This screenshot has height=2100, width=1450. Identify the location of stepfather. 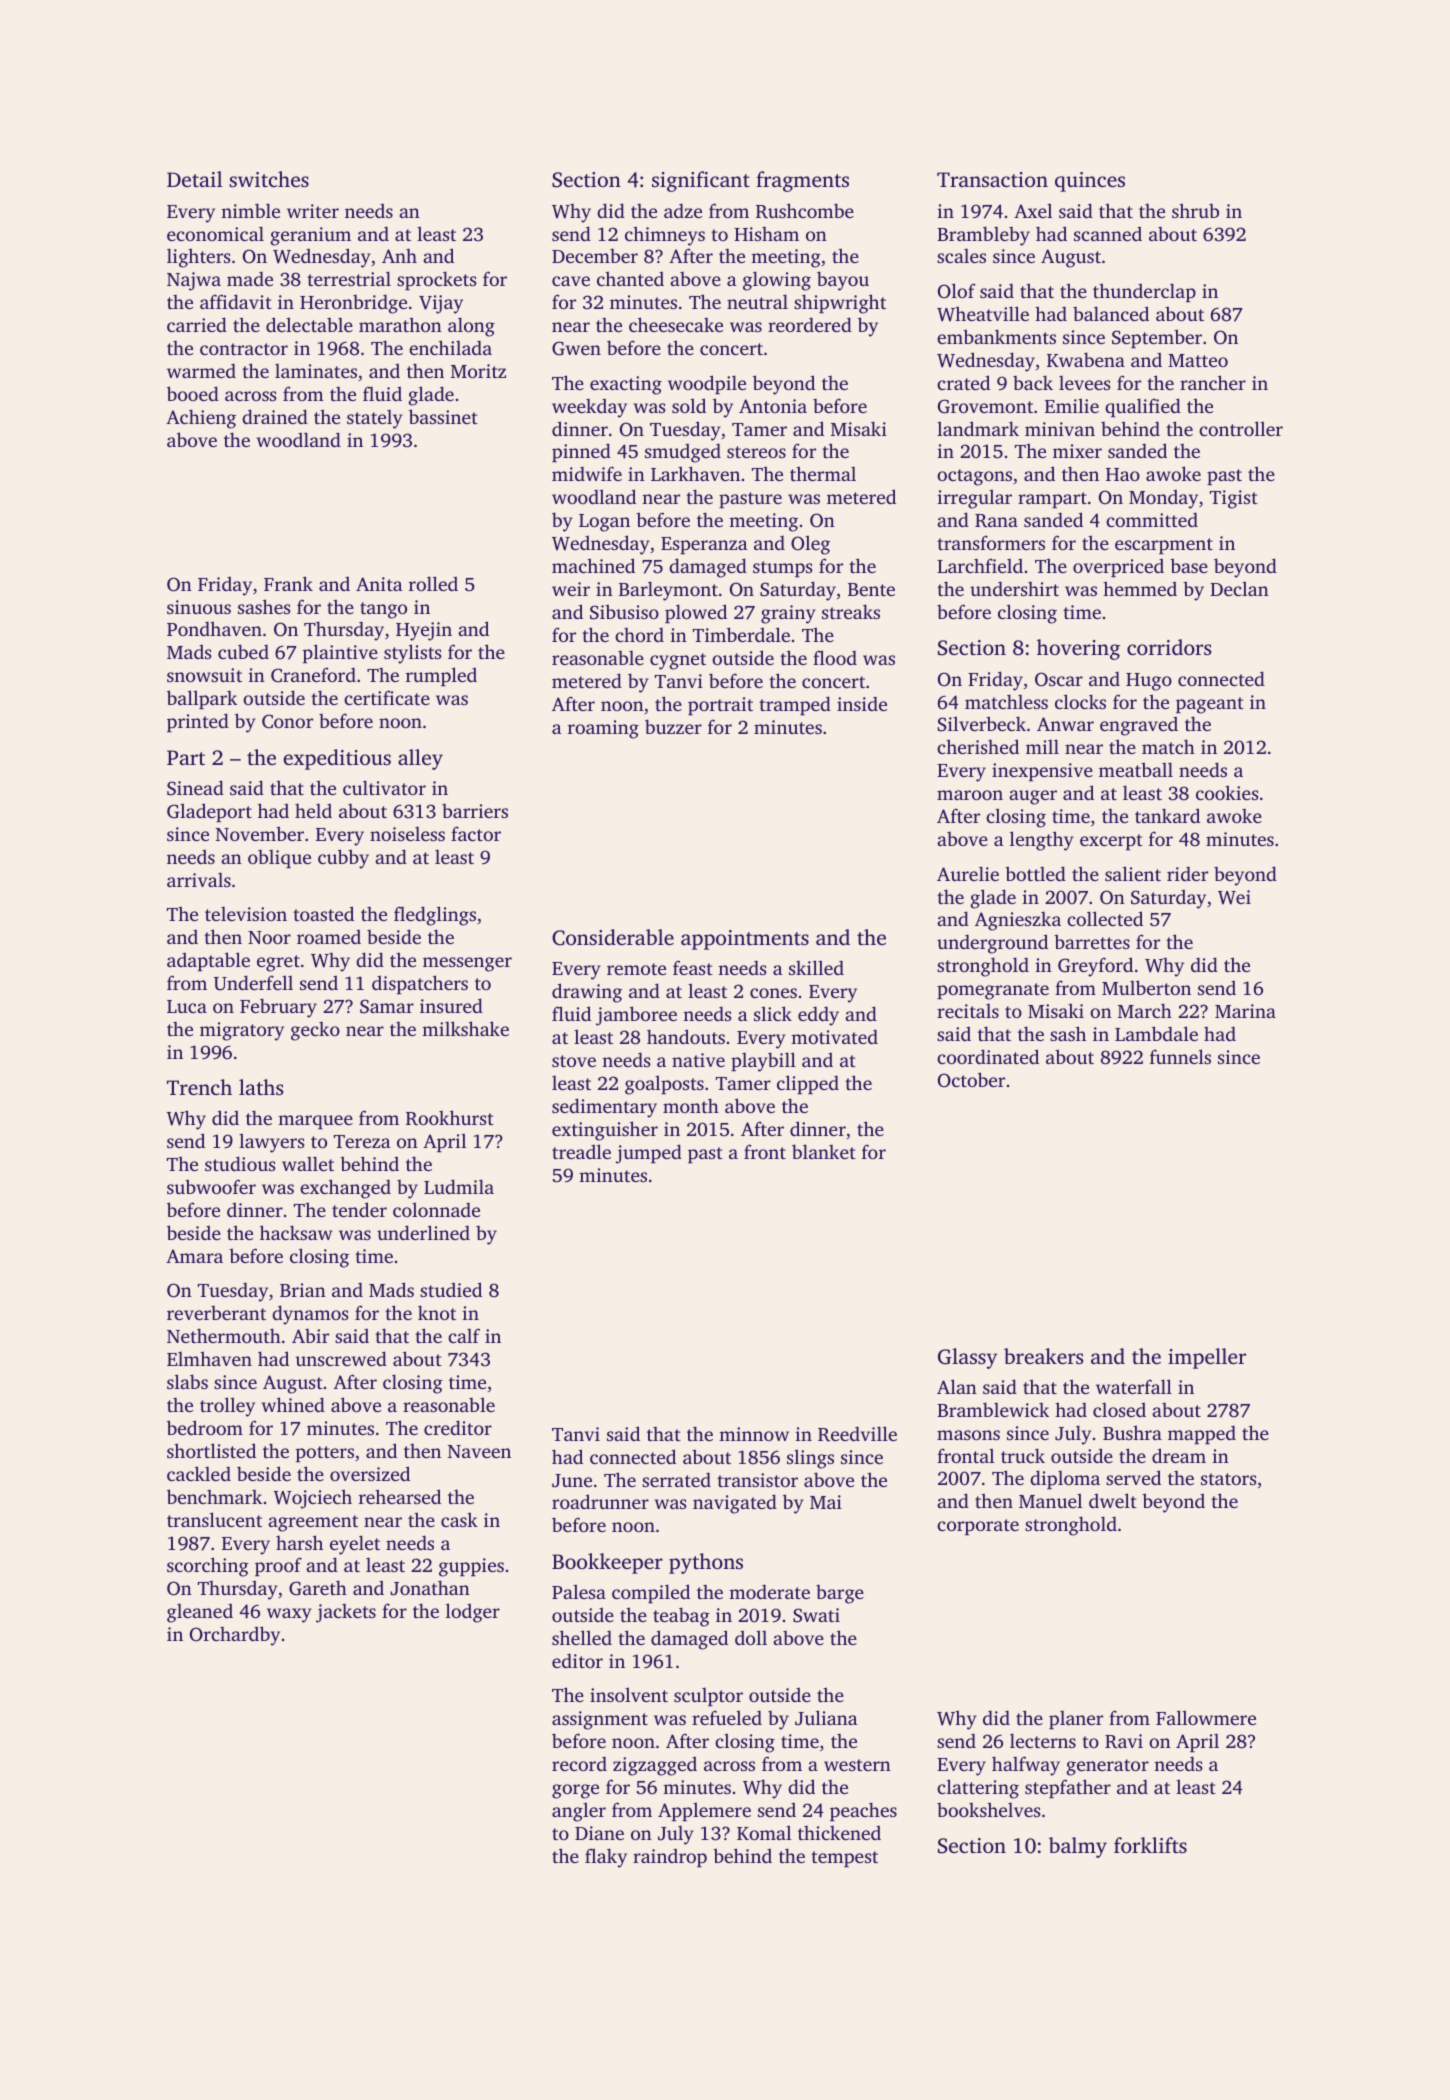
(1068, 1788).
